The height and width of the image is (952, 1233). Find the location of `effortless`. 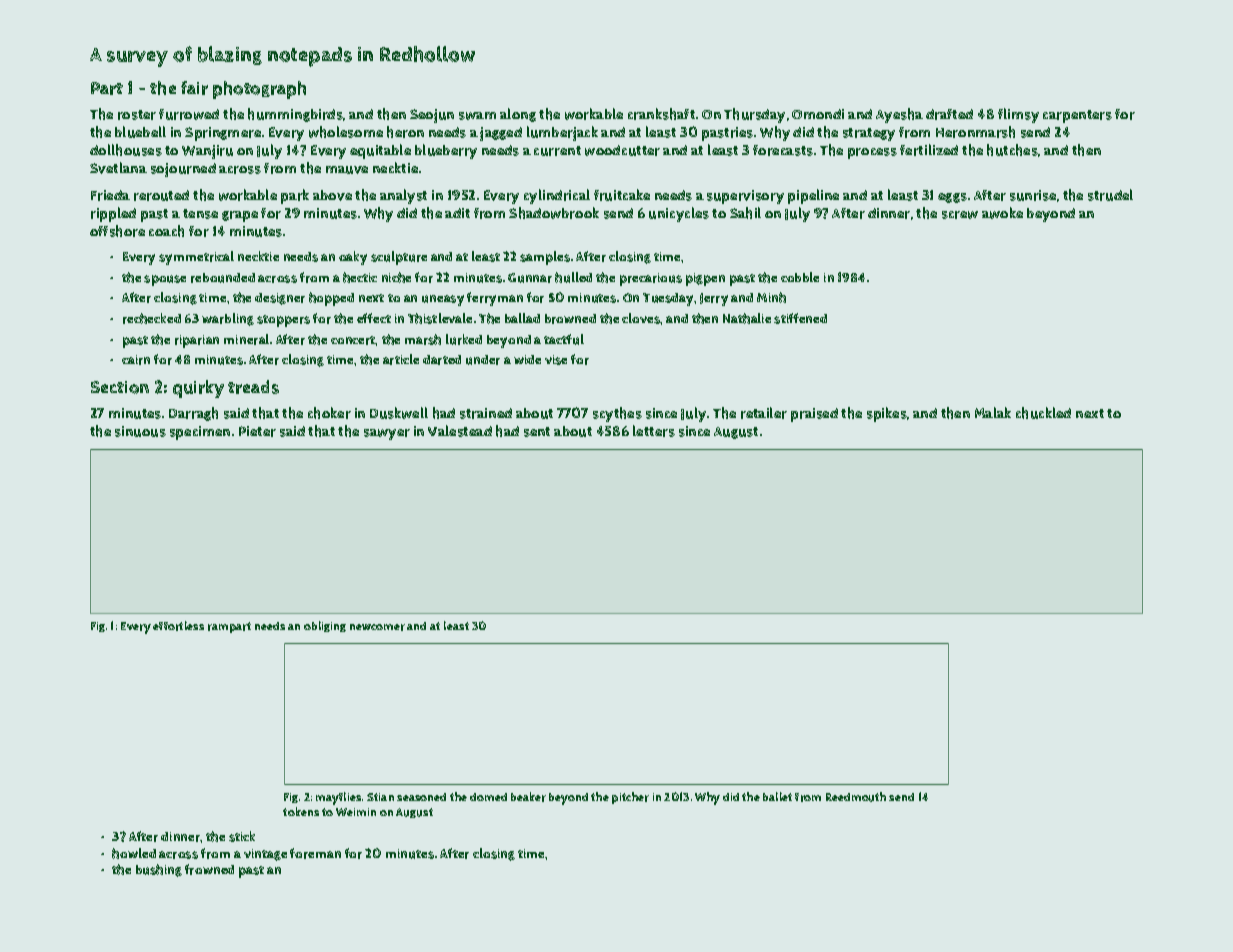

effortless is located at coordinates (178, 626).
